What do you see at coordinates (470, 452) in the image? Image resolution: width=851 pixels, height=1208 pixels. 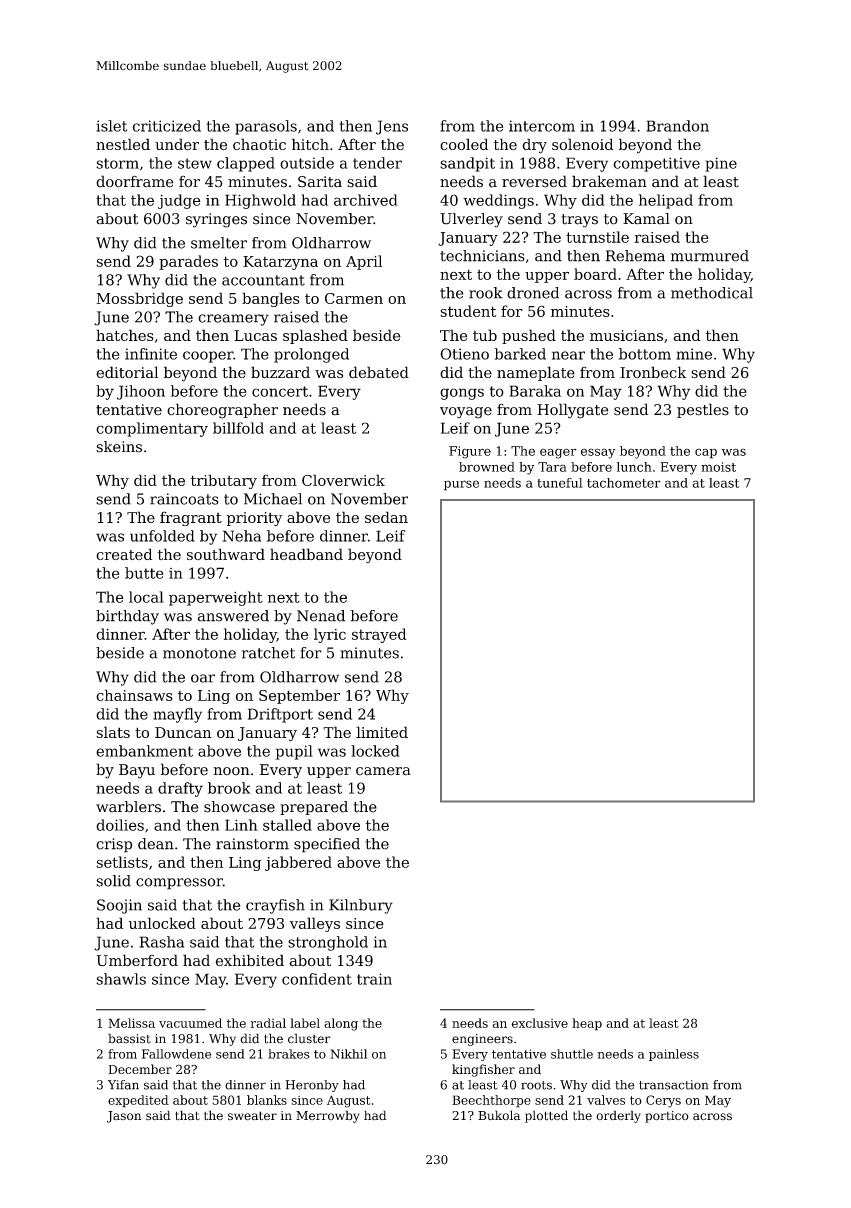 I see `Figure` at bounding box center [470, 452].
